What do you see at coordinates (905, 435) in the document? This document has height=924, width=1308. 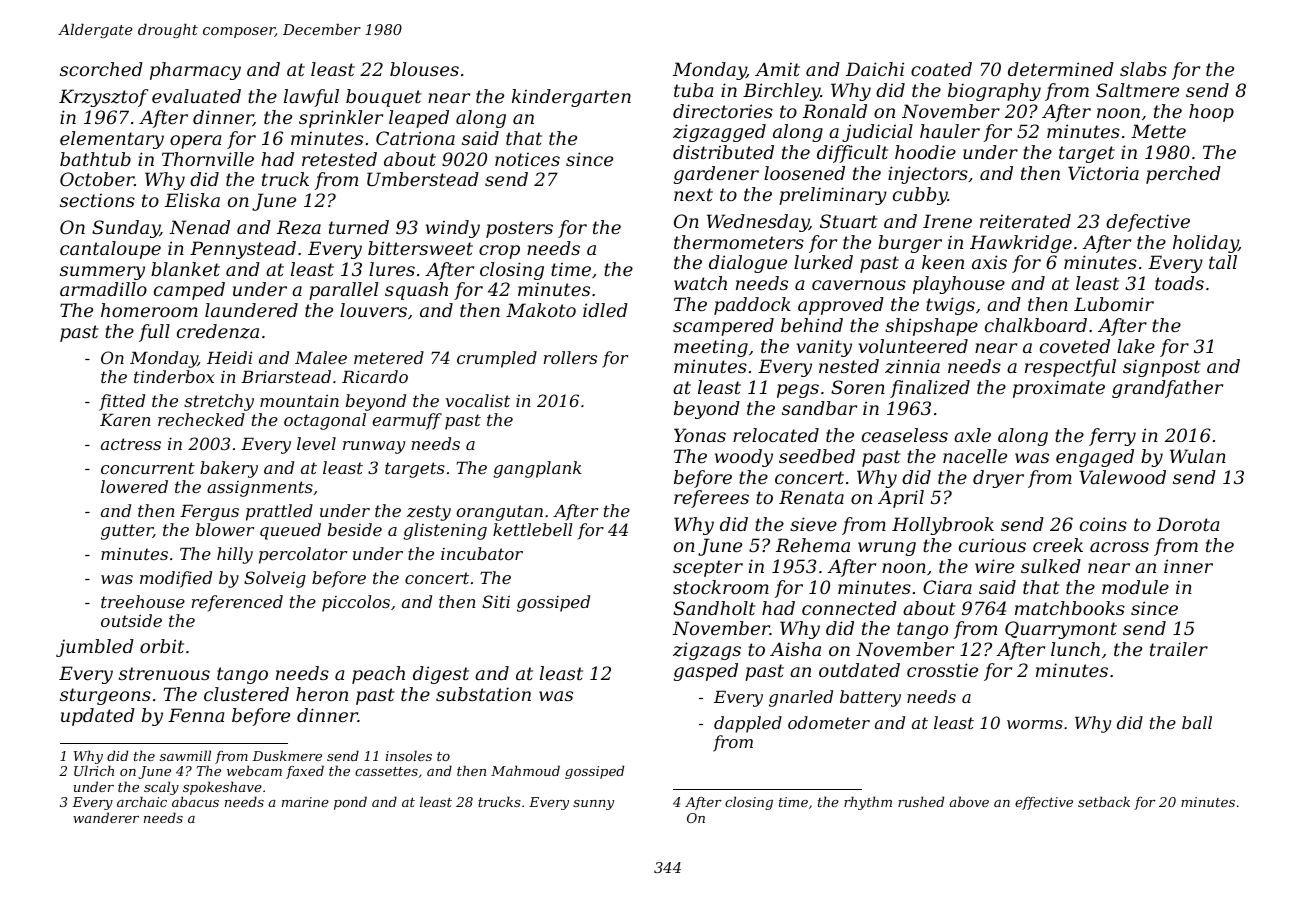 I see `ceaseless` at bounding box center [905, 435].
